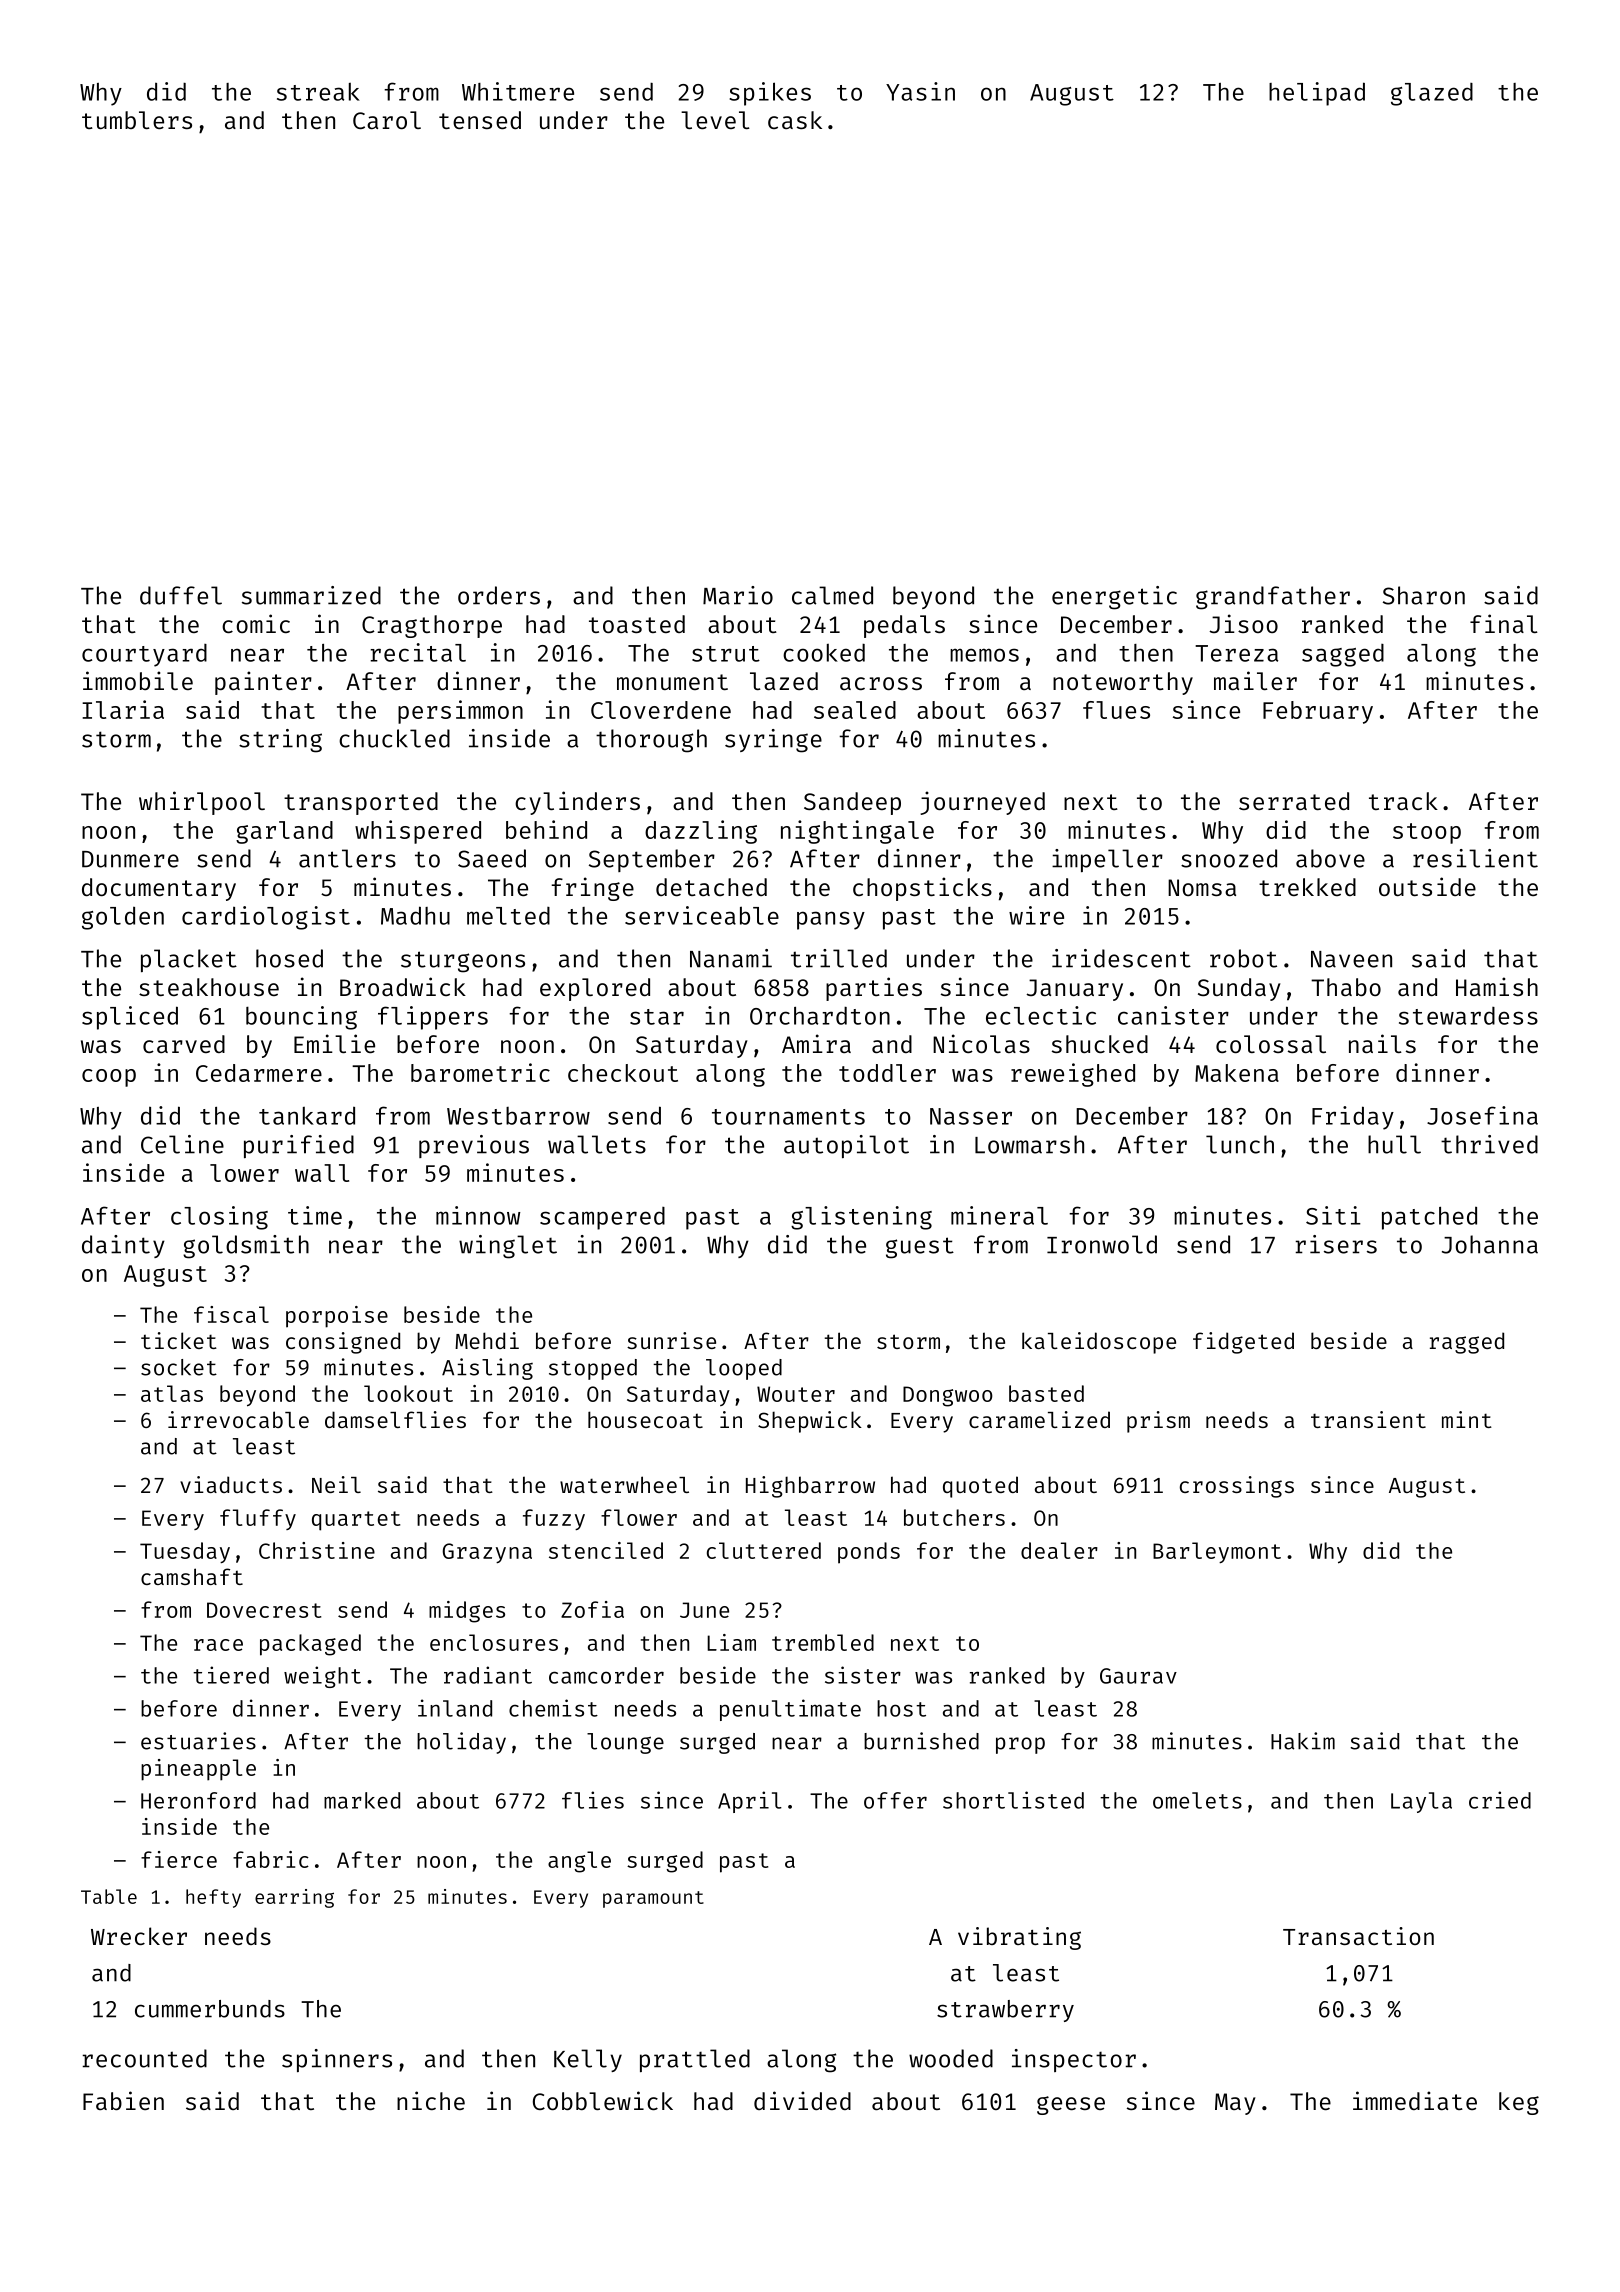 This image has height=2292, width=1620. Describe the element at coordinates (1317, 94) in the image. I see `helipad` at that location.
